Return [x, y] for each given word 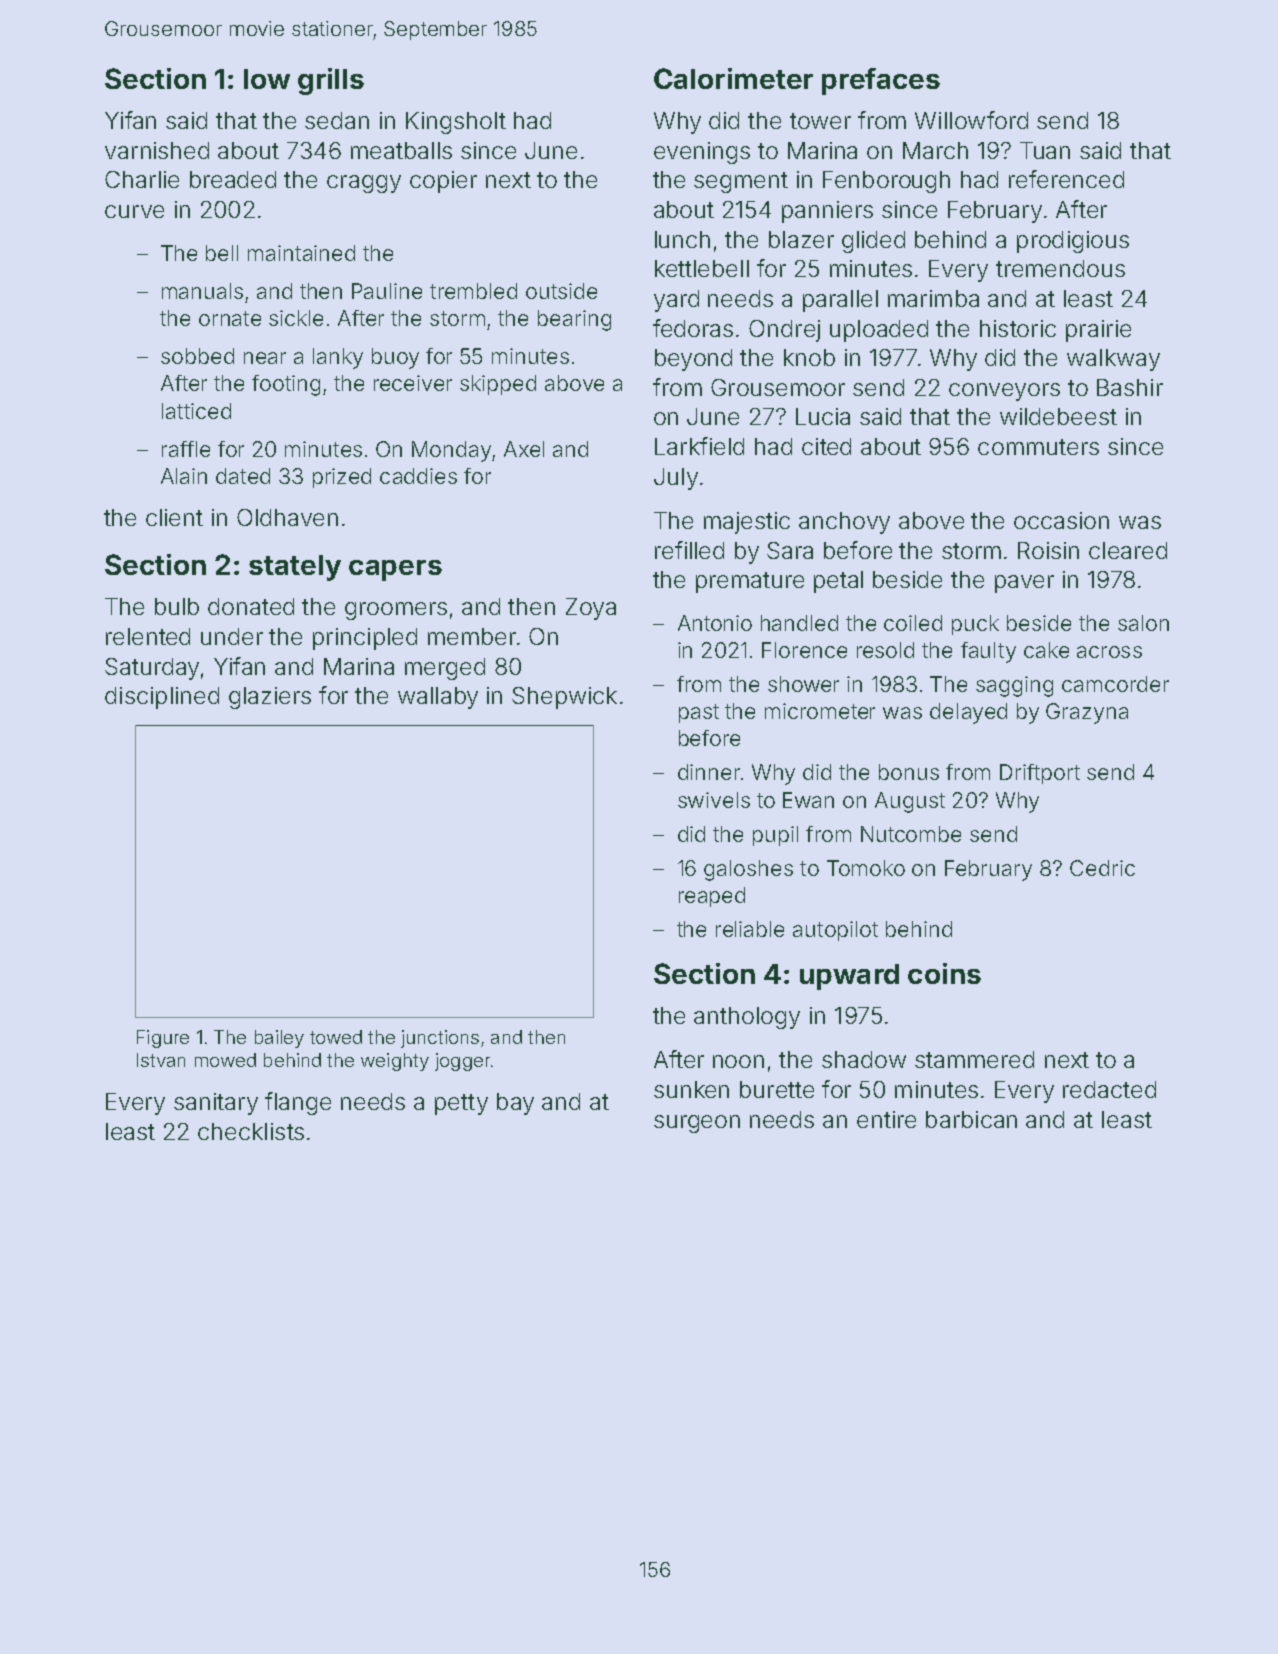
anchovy [844, 523]
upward [849, 977]
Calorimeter [733, 78]
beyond [693, 360]
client [174, 517]
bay [515, 1104]
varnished [157, 150]
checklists [251, 1131]
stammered [974, 1059]
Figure [163, 1039]
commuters [1038, 447]
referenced [1066, 179]
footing [286, 385]
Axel [524, 449]
